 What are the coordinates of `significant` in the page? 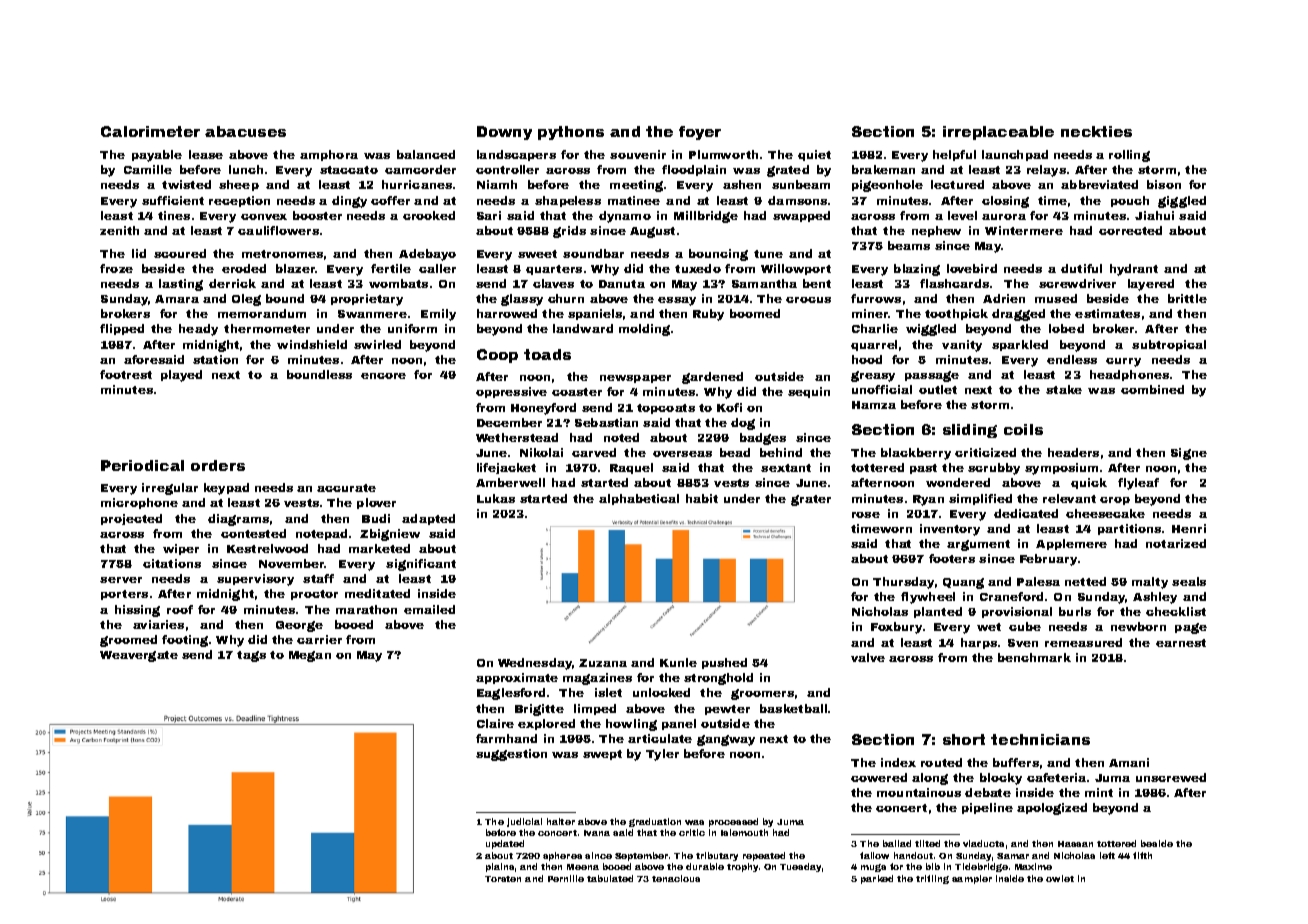 It's located at (421, 565).
